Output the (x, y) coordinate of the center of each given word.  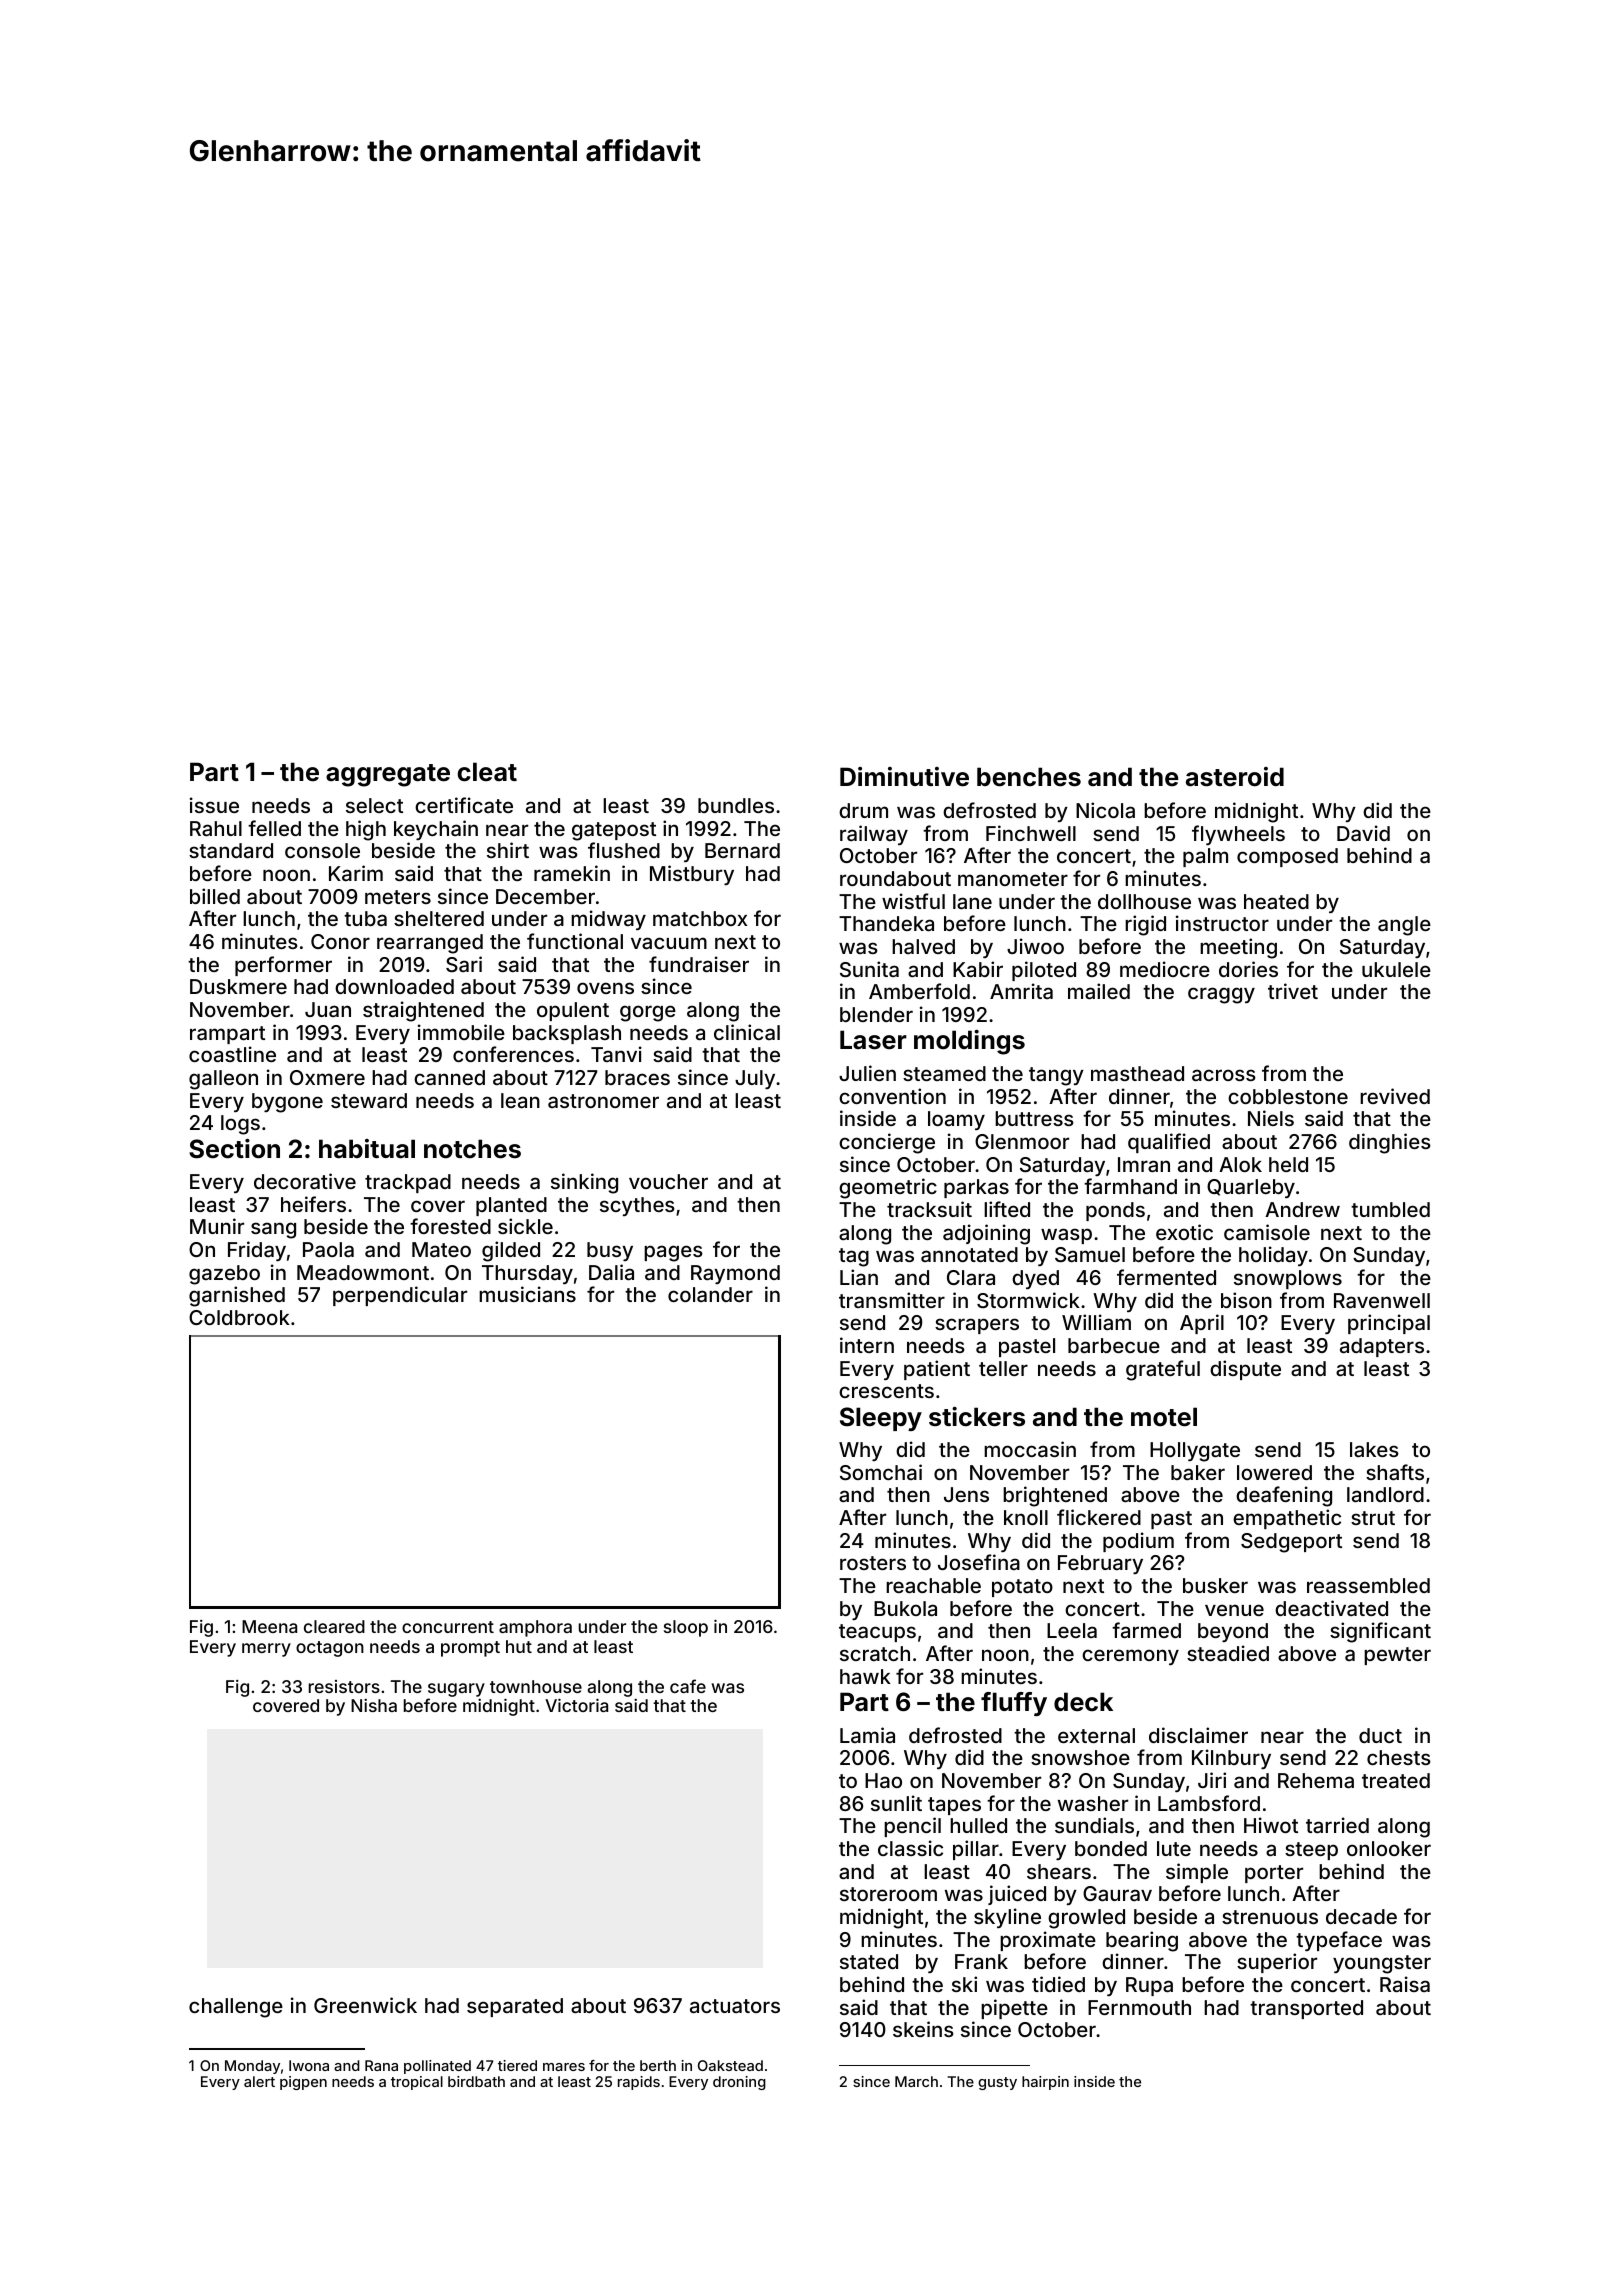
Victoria (576, 1705)
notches (472, 1149)
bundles (736, 805)
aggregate (388, 775)
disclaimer (1198, 1735)
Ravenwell (1382, 1300)
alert (259, 2081)
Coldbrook (239, 1317)
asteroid (1235, 777)
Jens (966, 1494)
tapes (954, 1806)
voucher (668, 1181)
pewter (1397, 1656)
